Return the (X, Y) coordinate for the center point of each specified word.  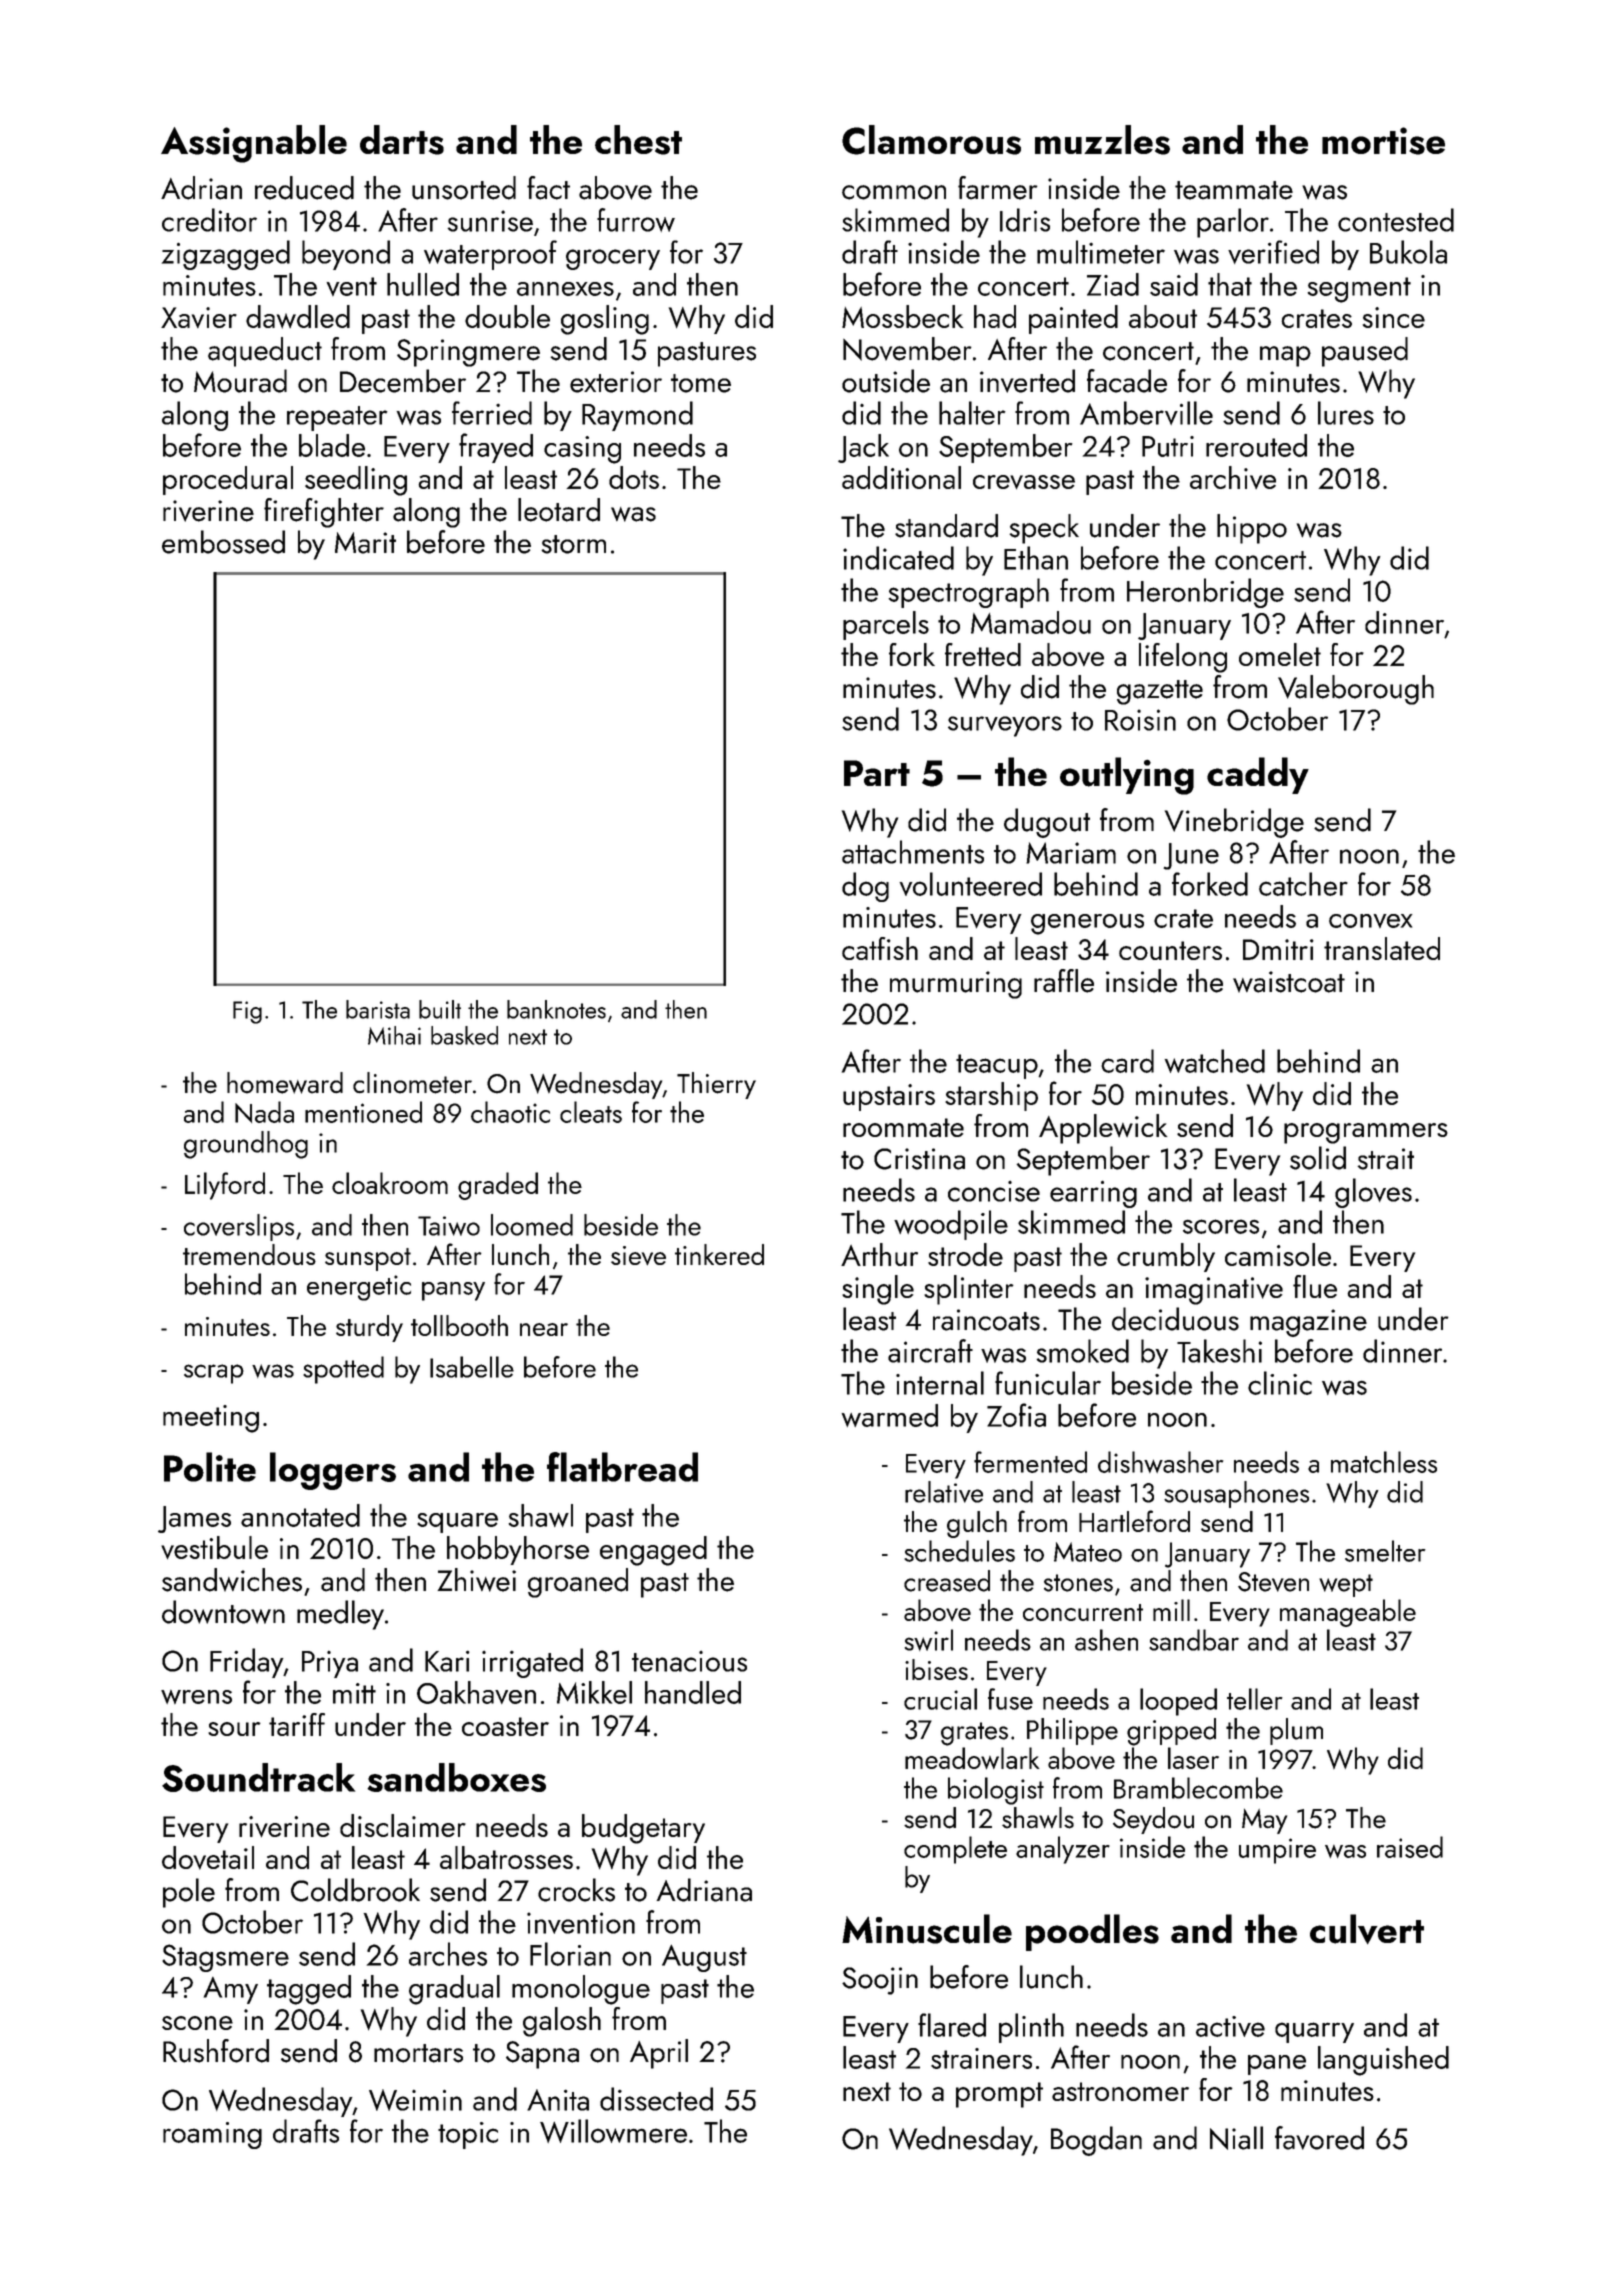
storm (573, 544)
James (194, 1519)
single (878, 1290)
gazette (1160, 692)
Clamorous (931, 140)
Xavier (199, 317)
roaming (212, 2135)
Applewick (1103, 1129)
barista (378, 1009)
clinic (1280, 1383)
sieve (638, 1255)
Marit (365, 543)
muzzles (1102, 140)
